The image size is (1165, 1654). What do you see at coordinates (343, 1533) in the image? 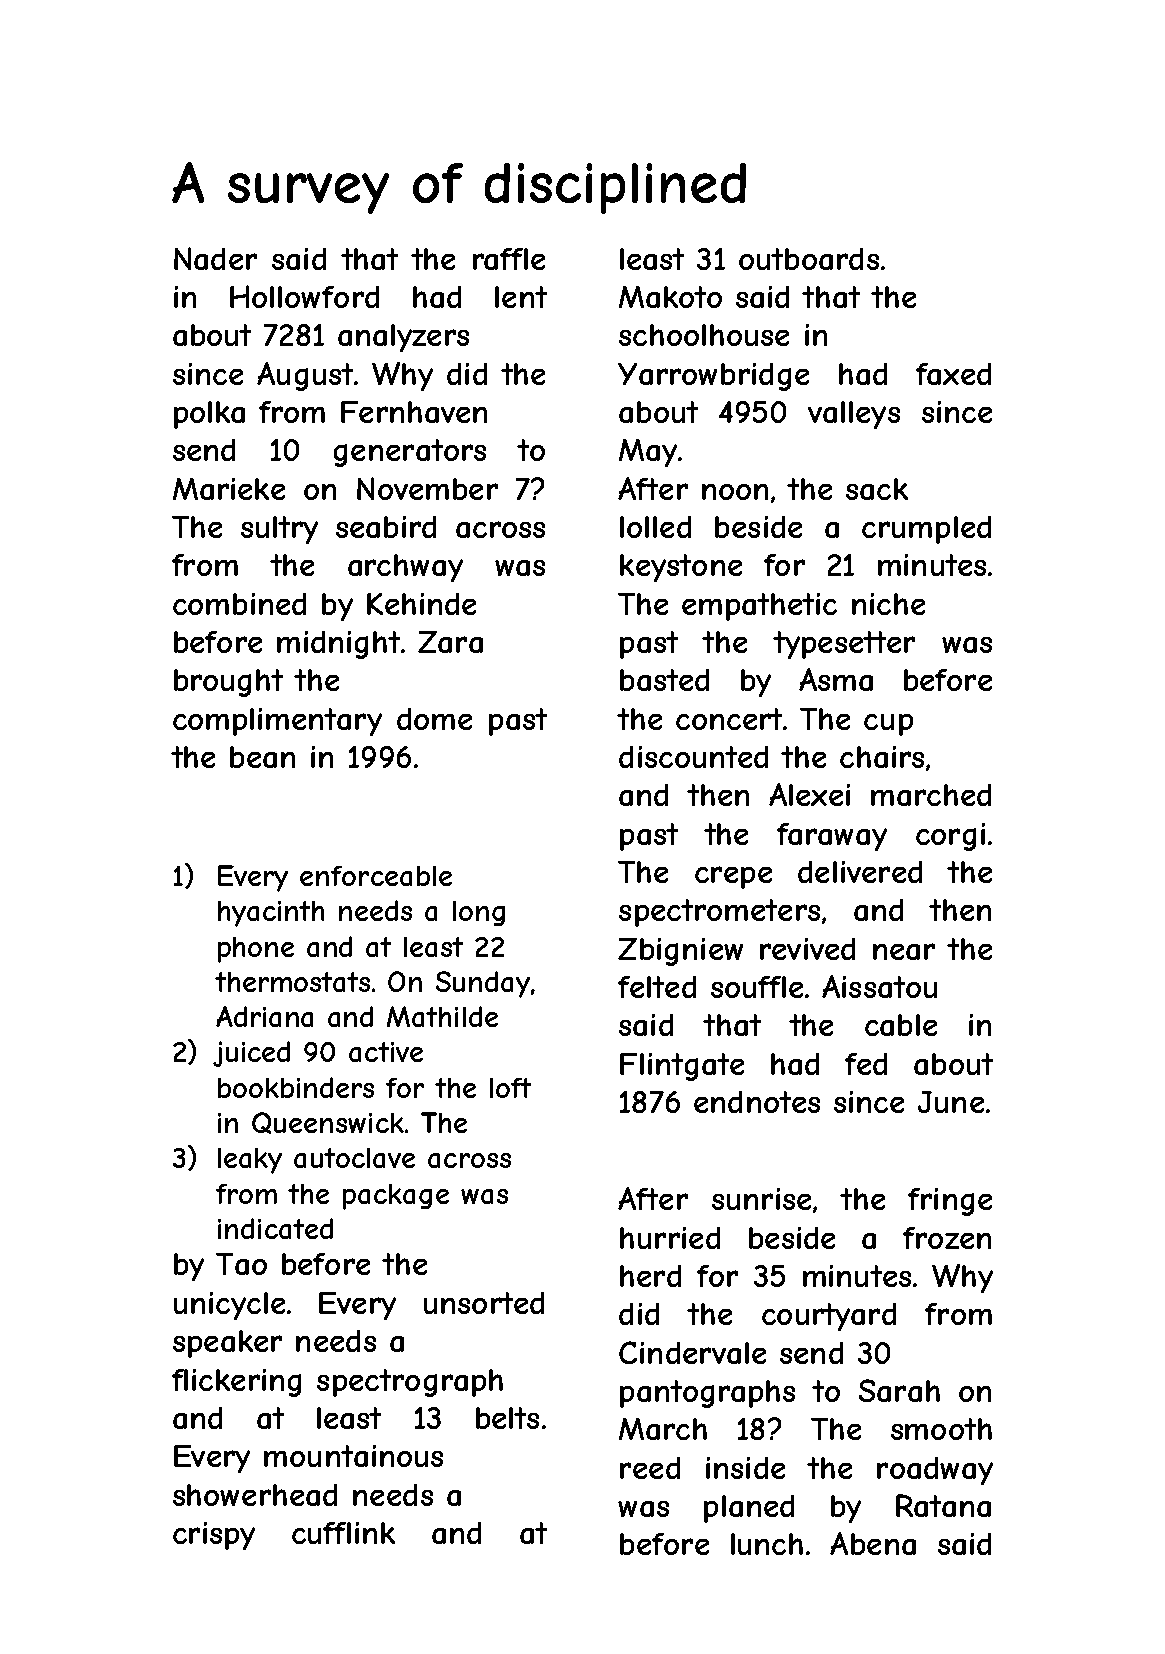
I see `cufflink` at bounding box center [343, 1533].
